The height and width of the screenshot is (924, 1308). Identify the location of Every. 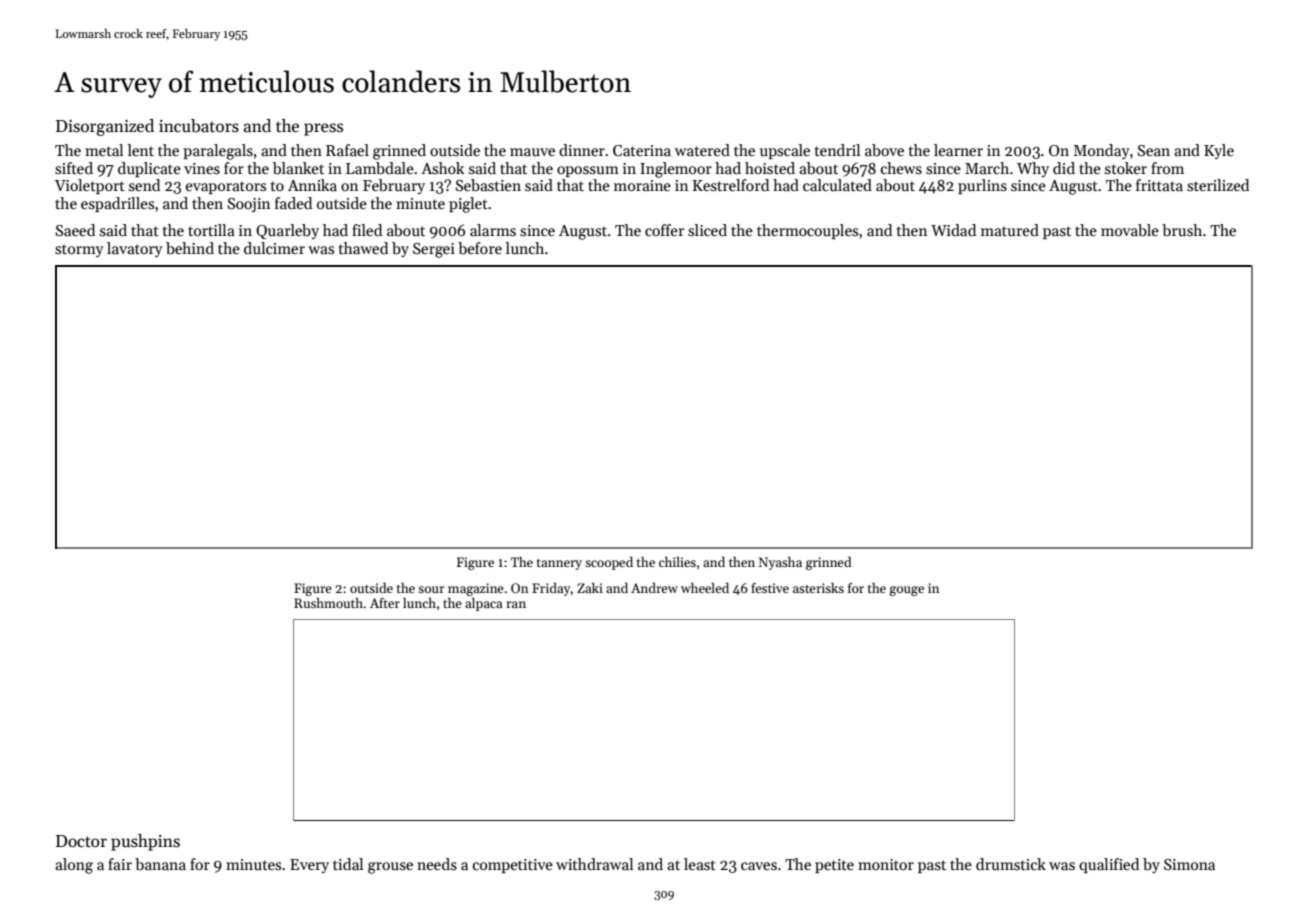
(309, 866).
